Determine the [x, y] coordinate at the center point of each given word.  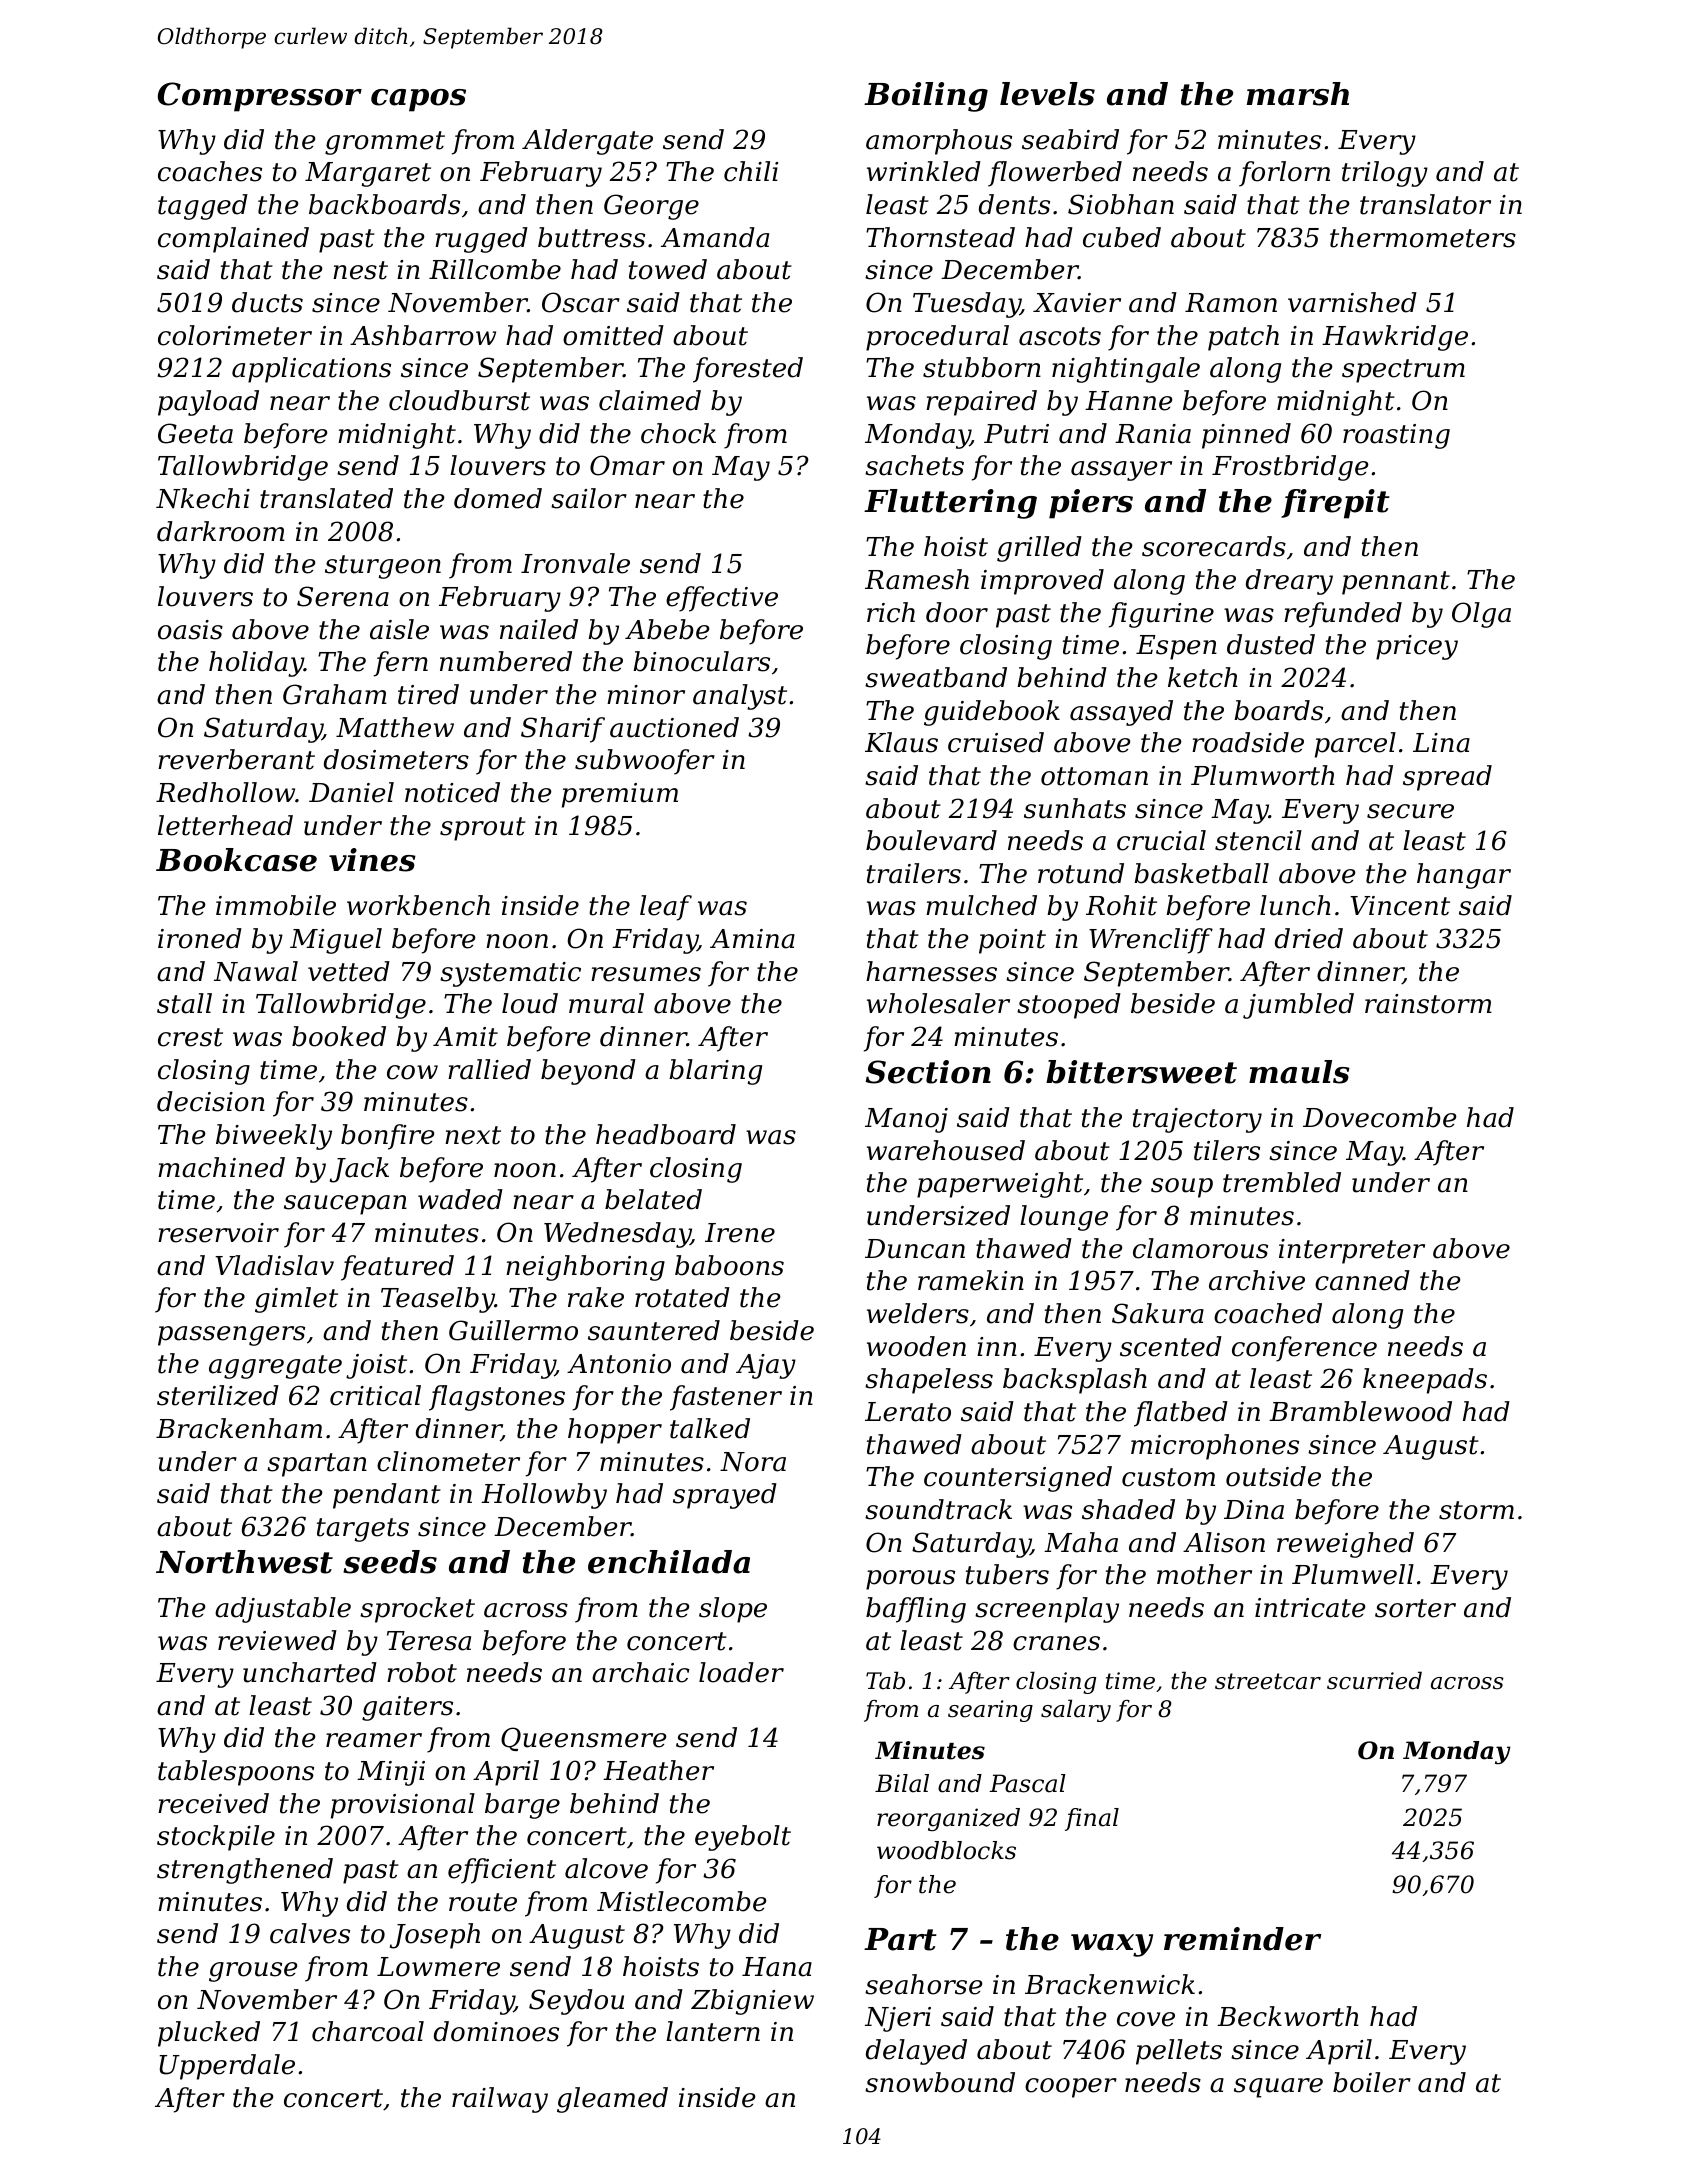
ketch [1203, 677]
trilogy [1385, 174]
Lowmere [438, 1967]
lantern [713, 2031]
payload [208, 403]
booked [339, 1036]
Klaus [901, 742]
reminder [1242, 1939]
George [651, 207]
